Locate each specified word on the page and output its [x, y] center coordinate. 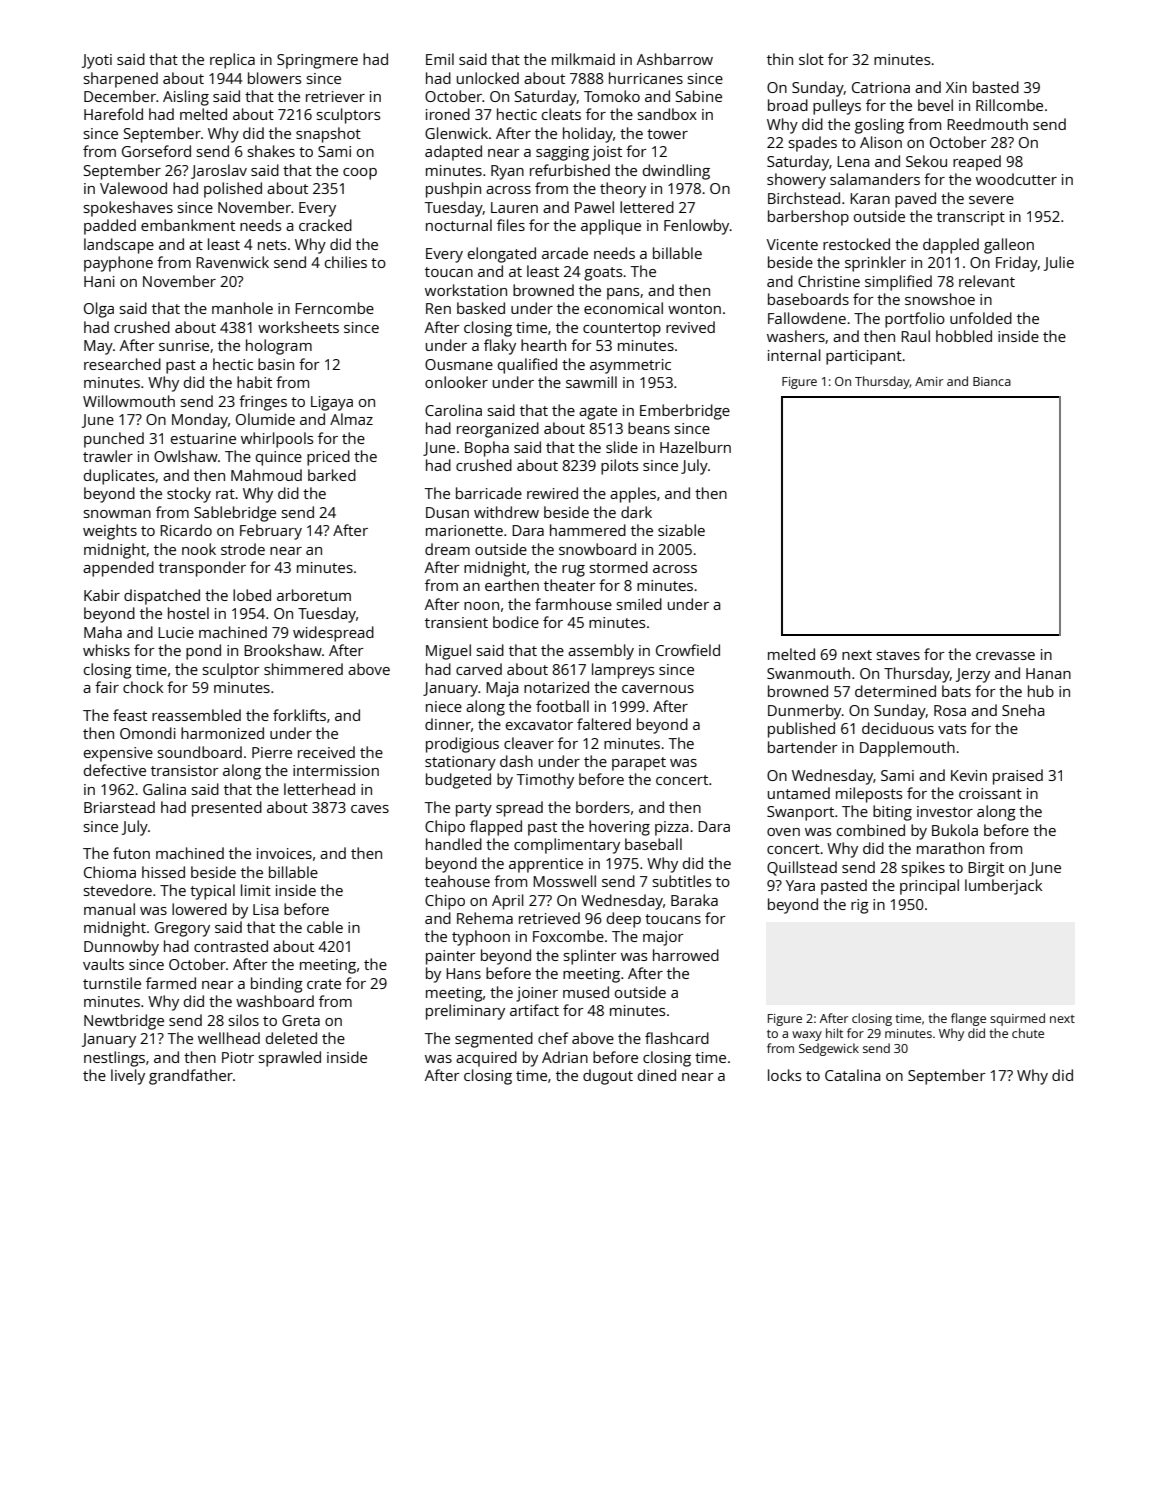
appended [118, 569]
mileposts [869, 795]
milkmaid [583, 59]
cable [325, 927]
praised [1018, 777]
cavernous [658, 689]
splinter [590, 957]
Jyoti [97, 61]
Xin [956, 87]
